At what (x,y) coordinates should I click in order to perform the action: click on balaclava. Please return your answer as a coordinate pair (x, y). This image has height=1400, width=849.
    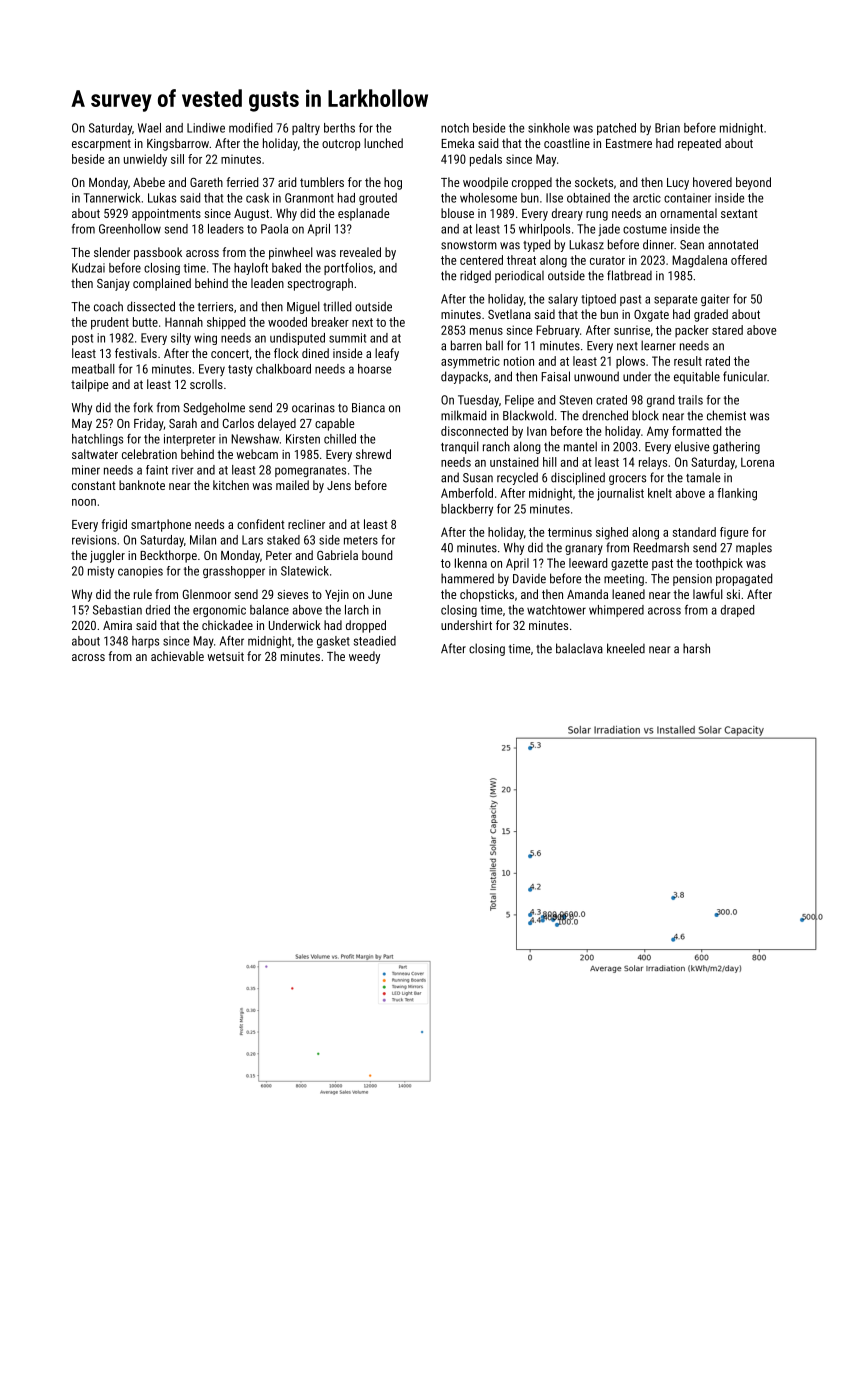
    Looking at the image, I should click on (579, 648).
